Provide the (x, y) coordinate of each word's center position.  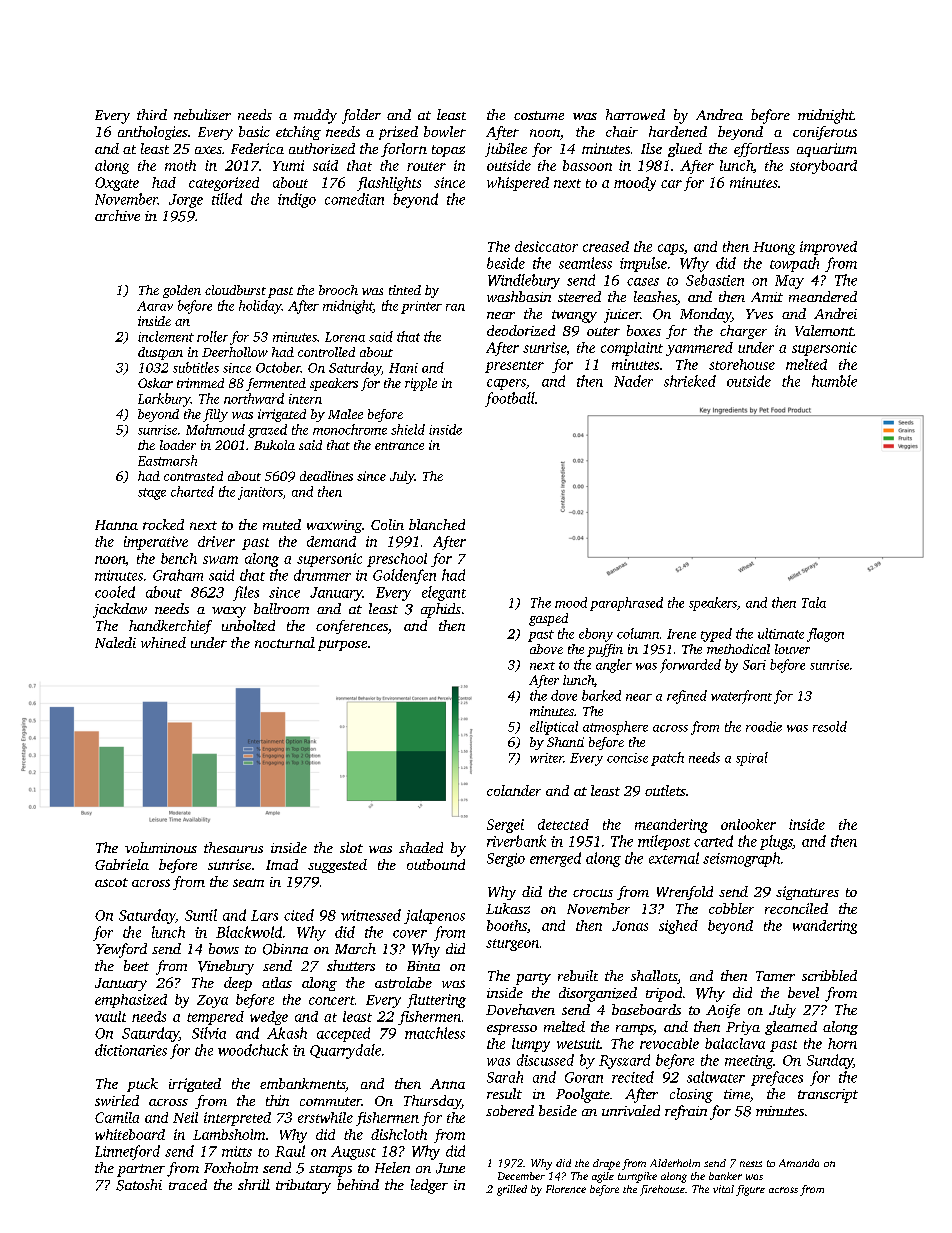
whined (163, 642)
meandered (823, 296)
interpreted (237, 1119)
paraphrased (626, 604)
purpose (342, 645)
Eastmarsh (167, 460)
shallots (654, 975)
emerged (555, 859)
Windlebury (524, 281)
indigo (297, 200)
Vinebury (226, 967)
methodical (738, 649)
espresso (512, 1029)
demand (331, 541)
